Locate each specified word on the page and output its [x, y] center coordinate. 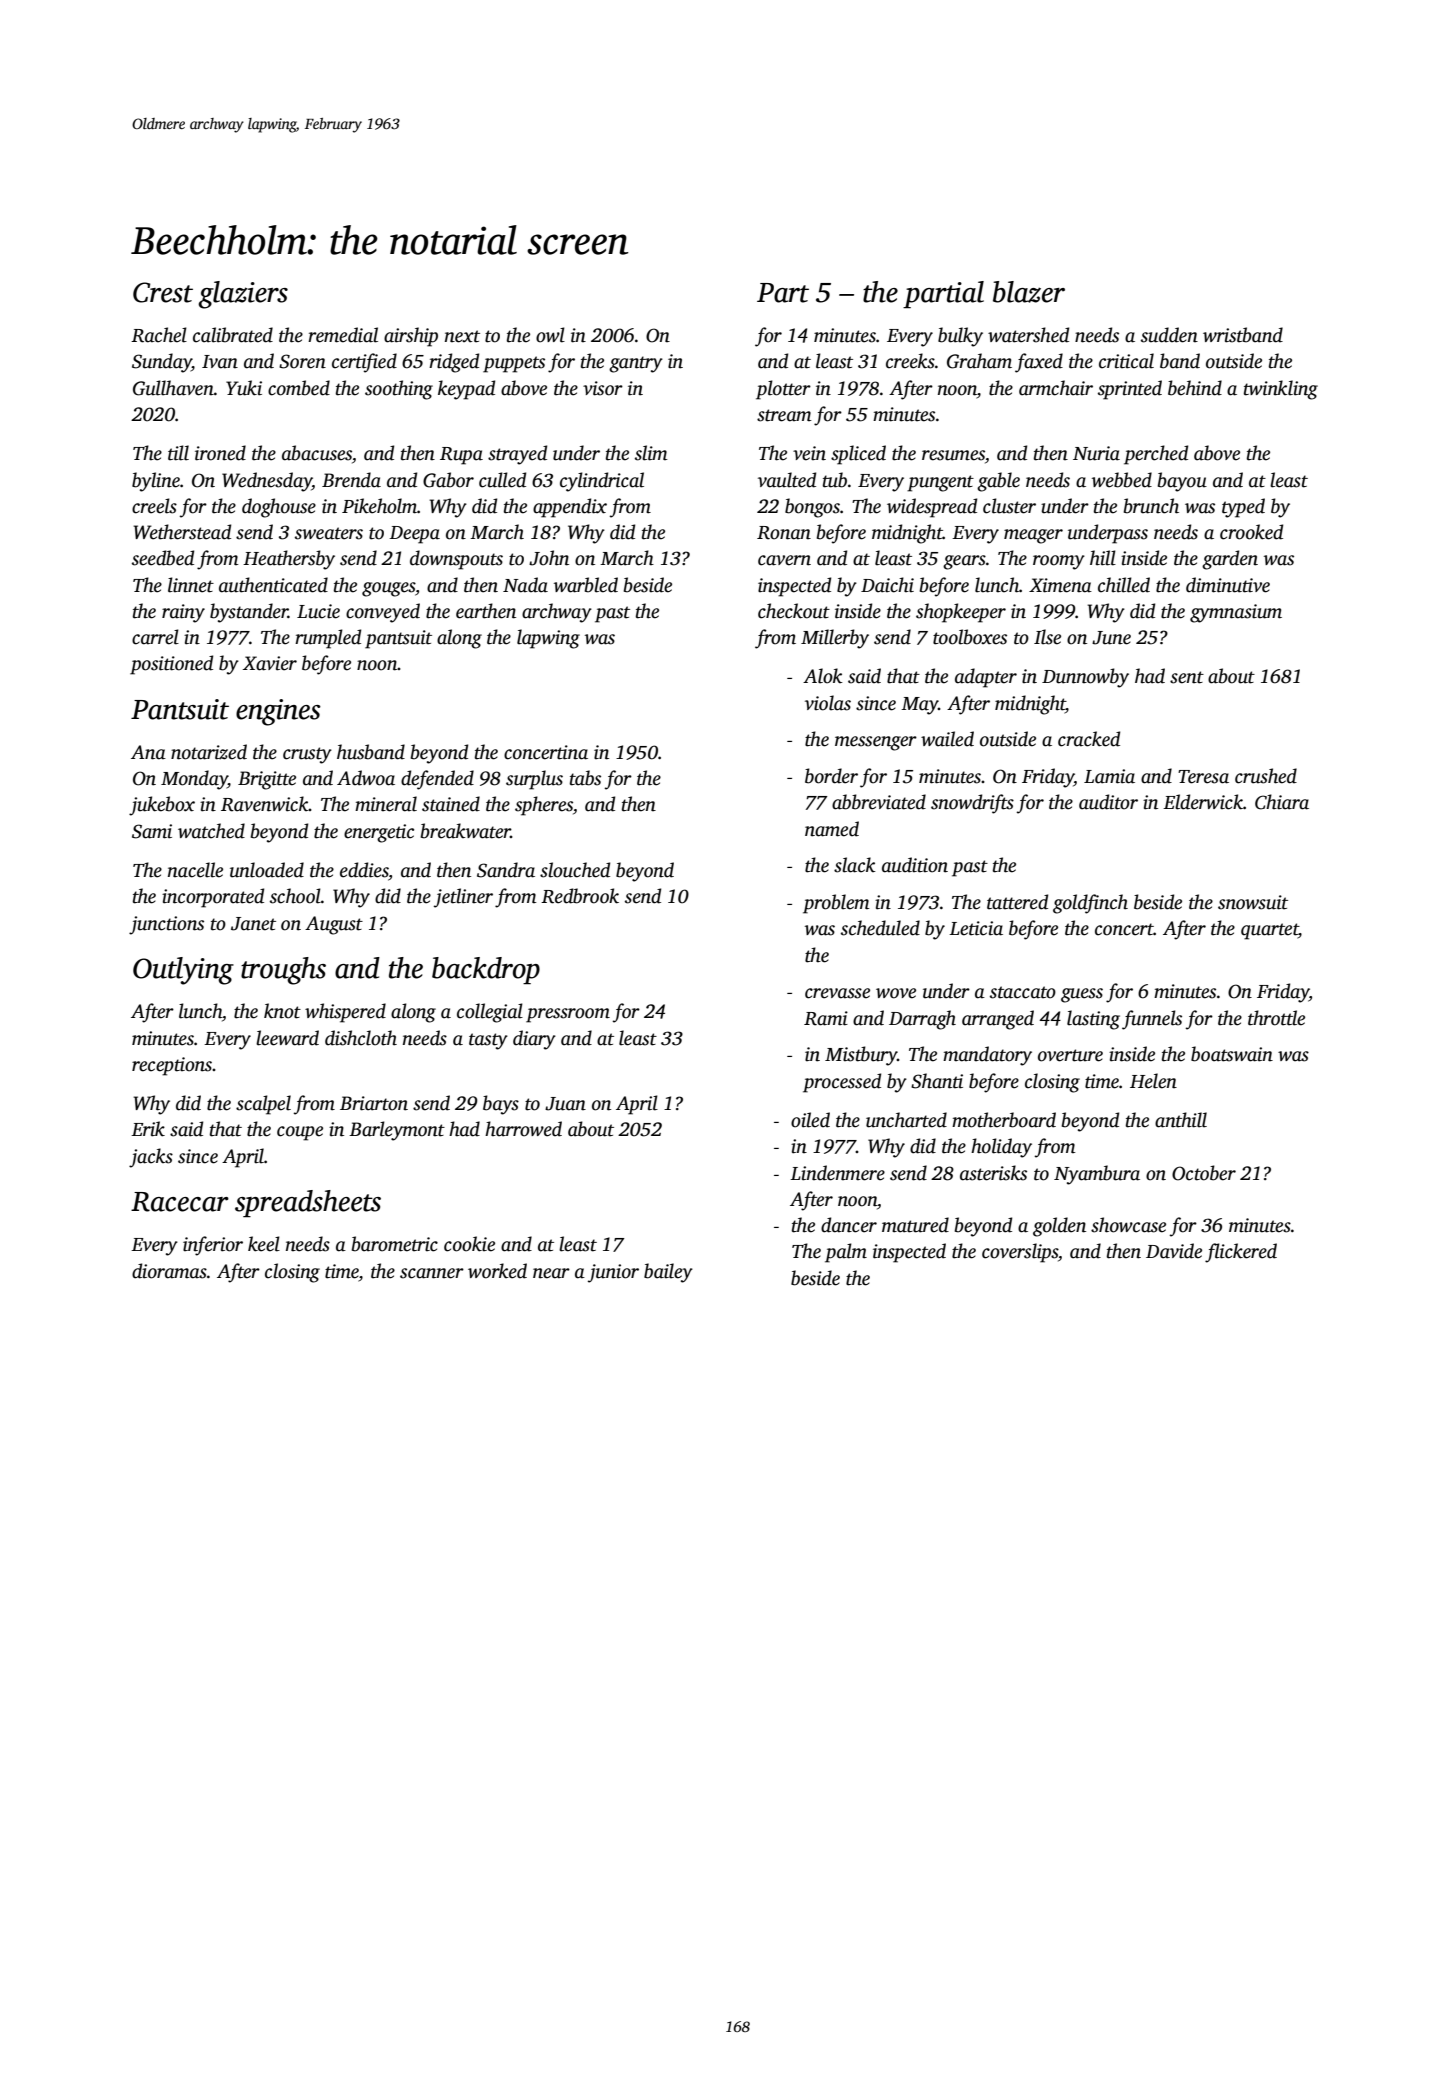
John [549, 558]
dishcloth [361, 1038]
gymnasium [1236, 613]
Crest [163, 292]
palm [846, 1253]
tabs [585, 778]
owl [550, 335]
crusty [307, 755]
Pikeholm [379, 506]
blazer [1029, 292]
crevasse [837, 993]
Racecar [180, 1202]
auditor [1108, 802]
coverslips [1020, 1253]
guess [1082, 995]
